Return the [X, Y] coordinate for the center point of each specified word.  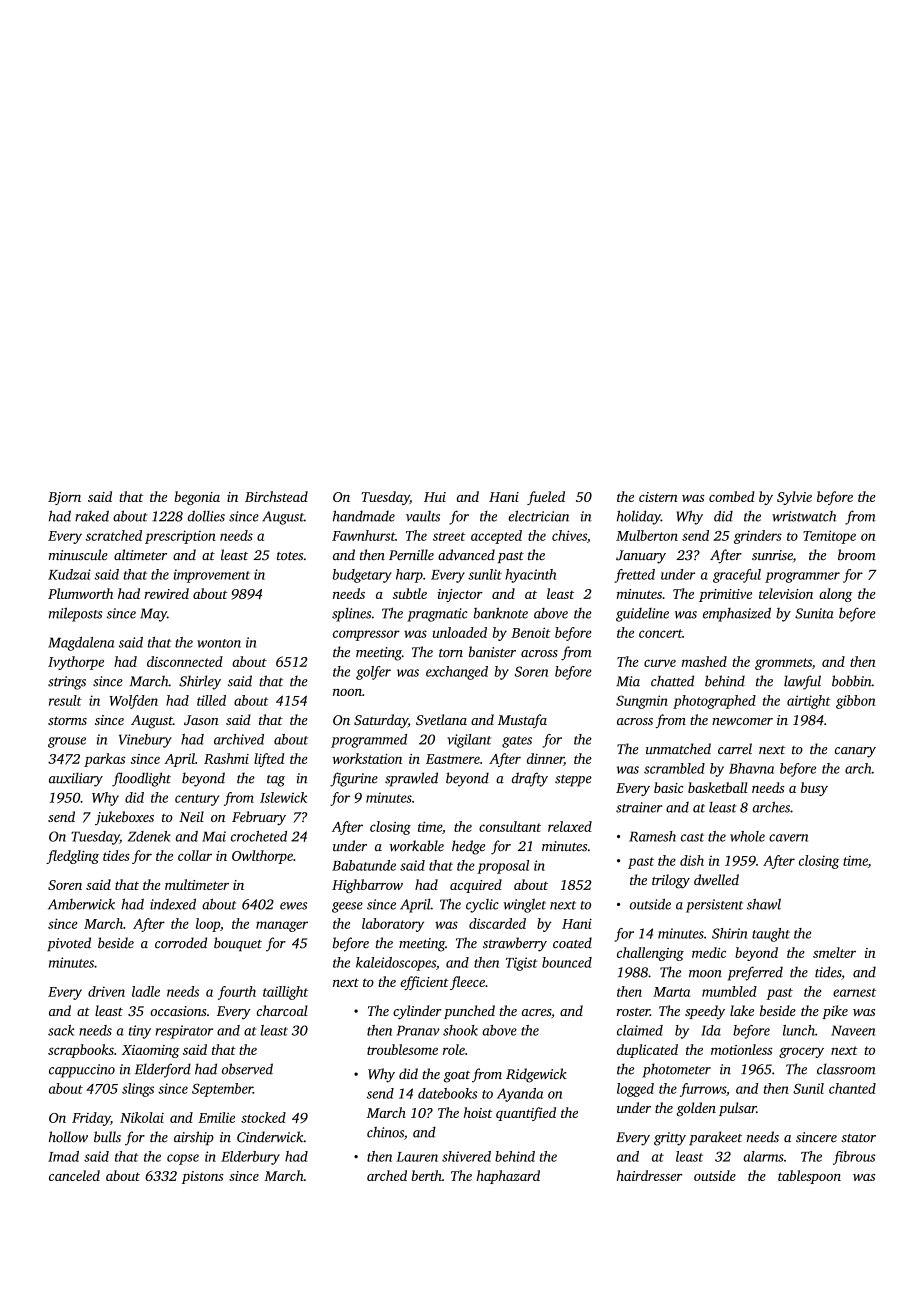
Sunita [814, 613]
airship [194, 1138]
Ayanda [520, 1095]
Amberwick [81, 904]
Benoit [530, 632]
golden [696, 1109]
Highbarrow [367, 886]
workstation [367, 758]
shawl [764, 904]
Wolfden [133, 702]
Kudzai [69, 574]
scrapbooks [81, 1051]
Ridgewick [536, 1075]
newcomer [742, 721]
